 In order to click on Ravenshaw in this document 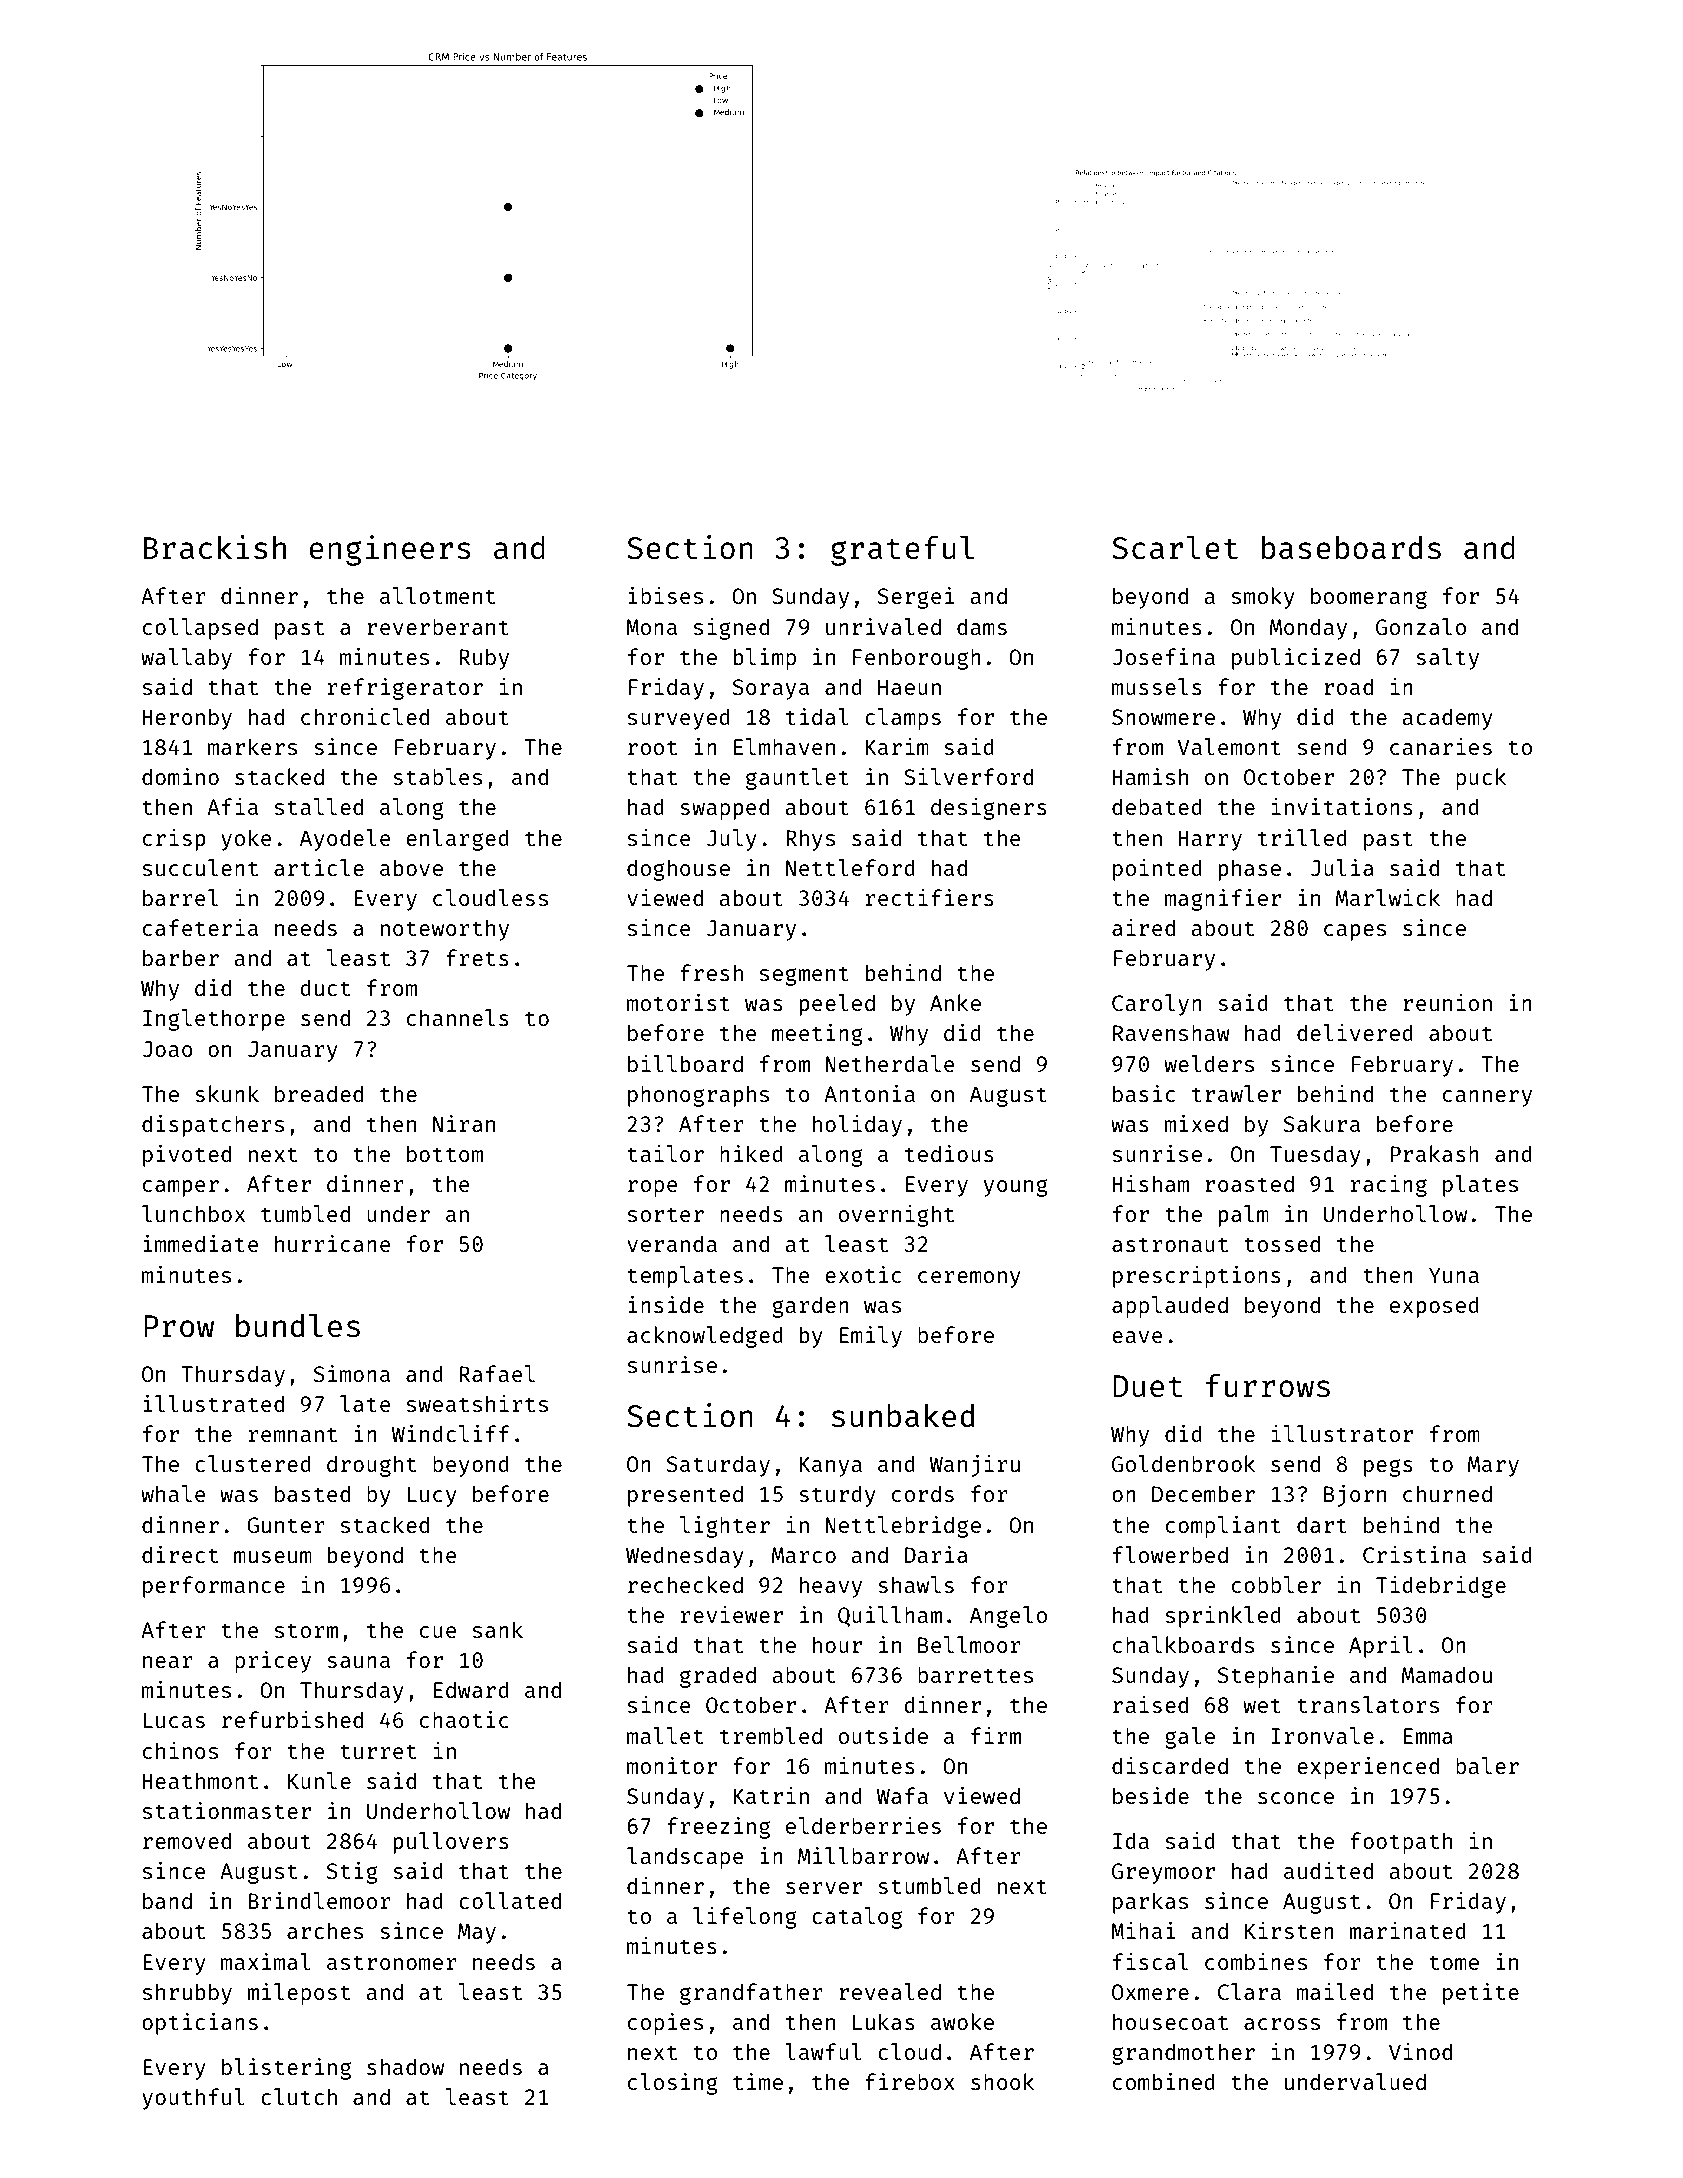, I will do `click(1171, 1032)`.
